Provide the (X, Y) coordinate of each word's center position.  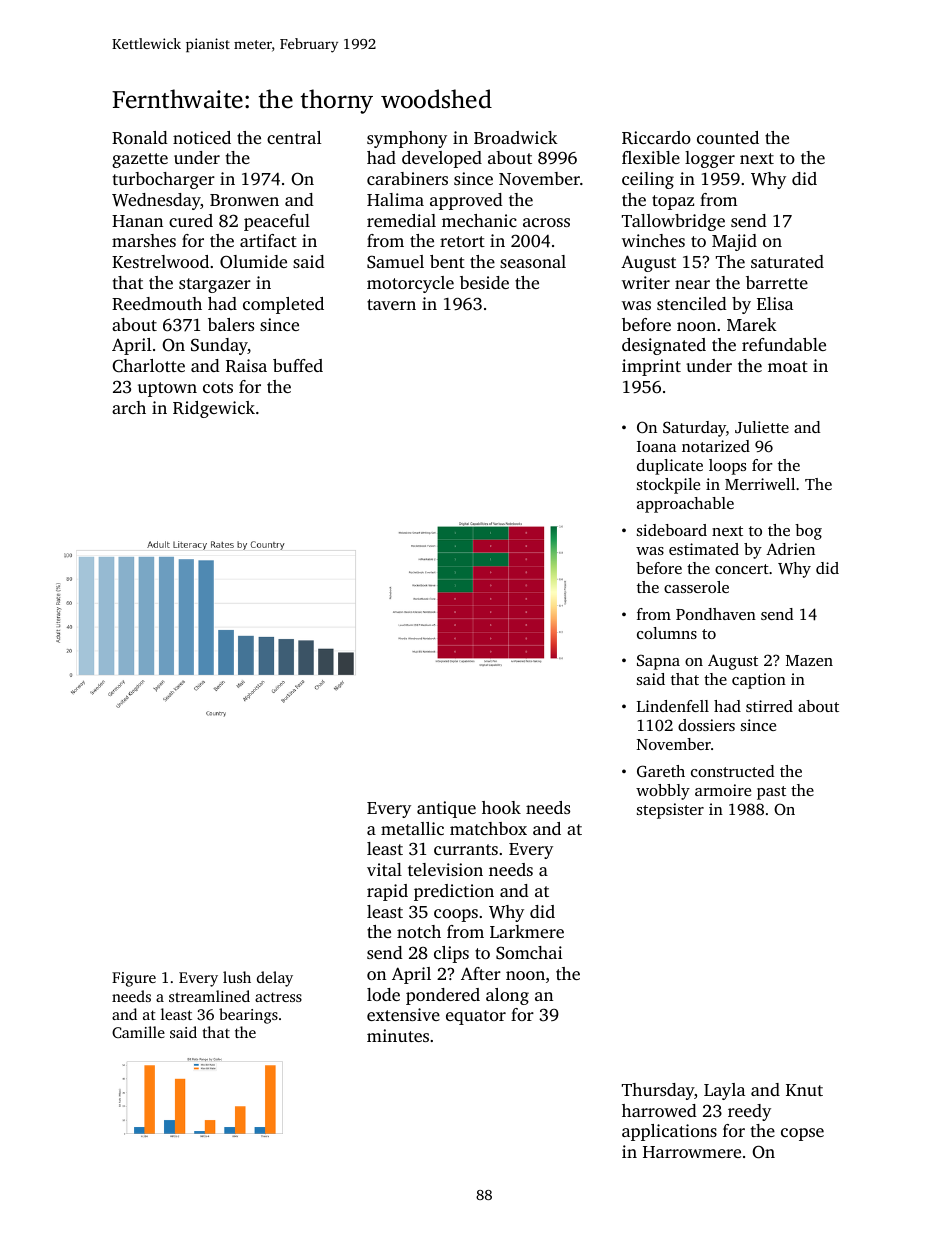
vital (384, 869)
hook (501, 807)
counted (728, 137)
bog (808, 532)
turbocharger (164, 180)
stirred (769, 706)
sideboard (672, 530)
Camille (138, 1032)
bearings (248, 1016)
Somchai (529, 953)
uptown (167, 389)
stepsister (670, 811)
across (546, 222)
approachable (685, 505)
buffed (298, 365)
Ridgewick (214, 409)
